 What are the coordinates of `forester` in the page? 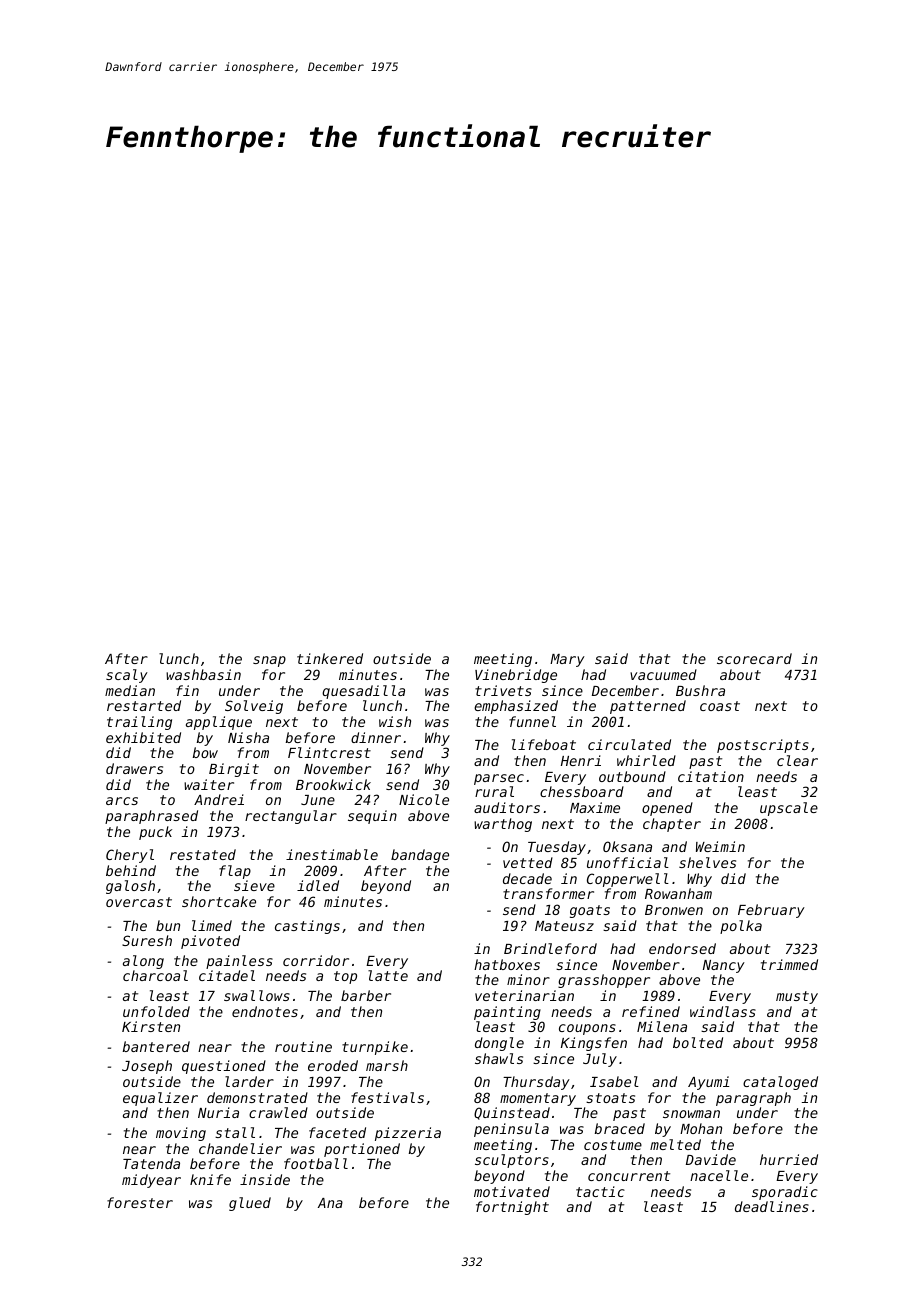 It's located at (140, 1202).
